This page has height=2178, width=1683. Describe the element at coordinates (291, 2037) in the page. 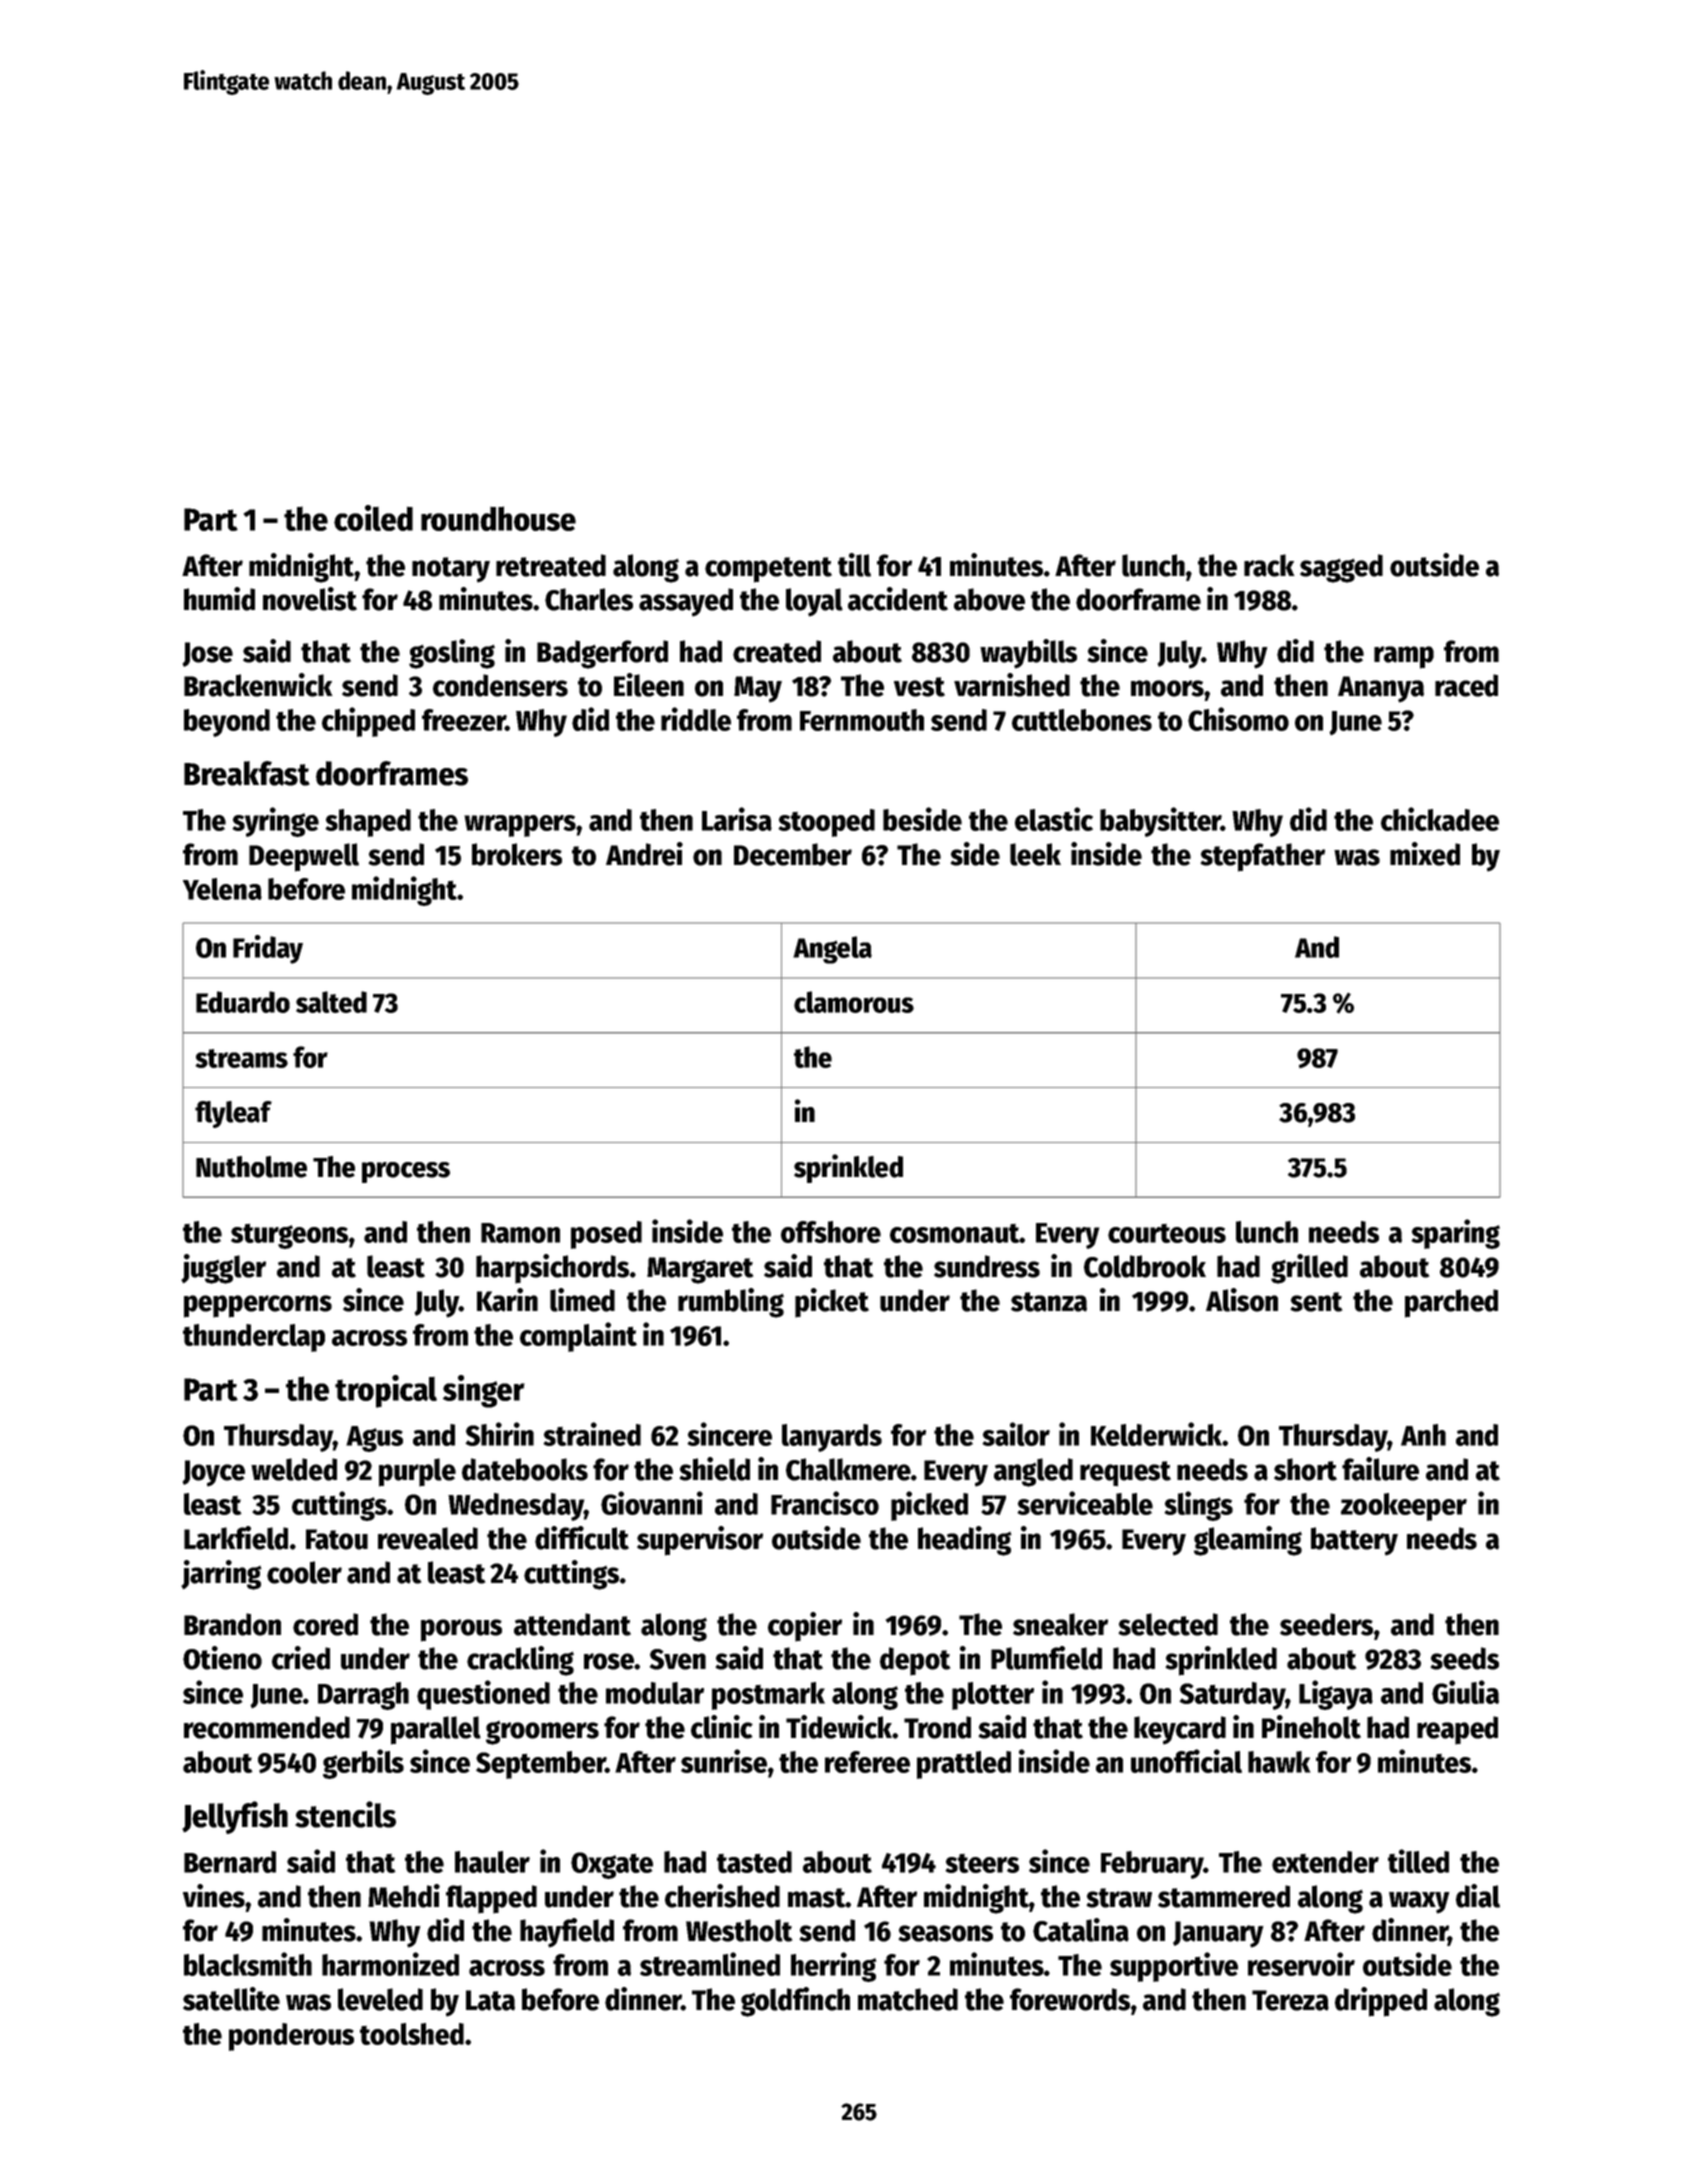

I see `ponderous` at that location.
